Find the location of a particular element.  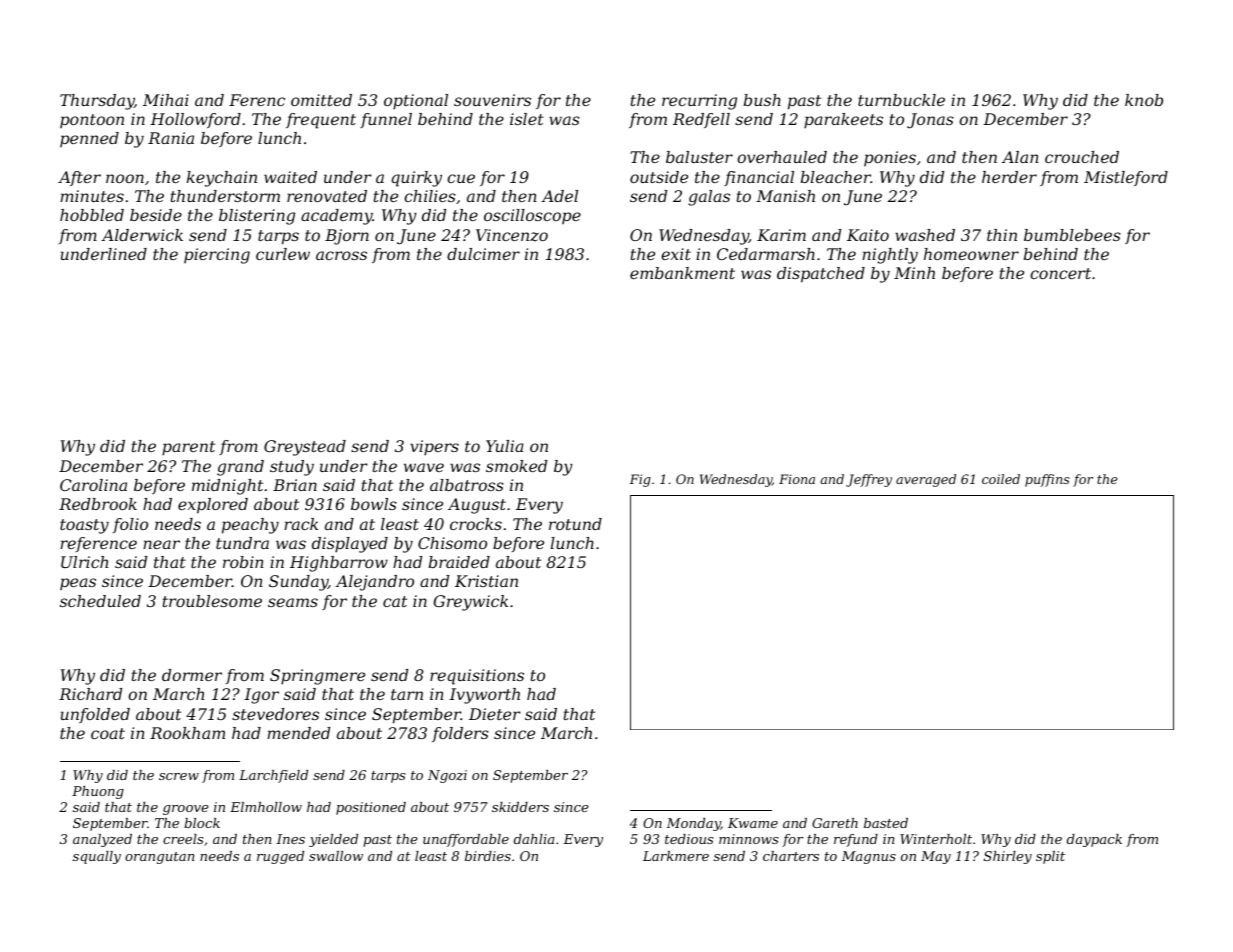

averaged is located at coordinates (926, 480).
